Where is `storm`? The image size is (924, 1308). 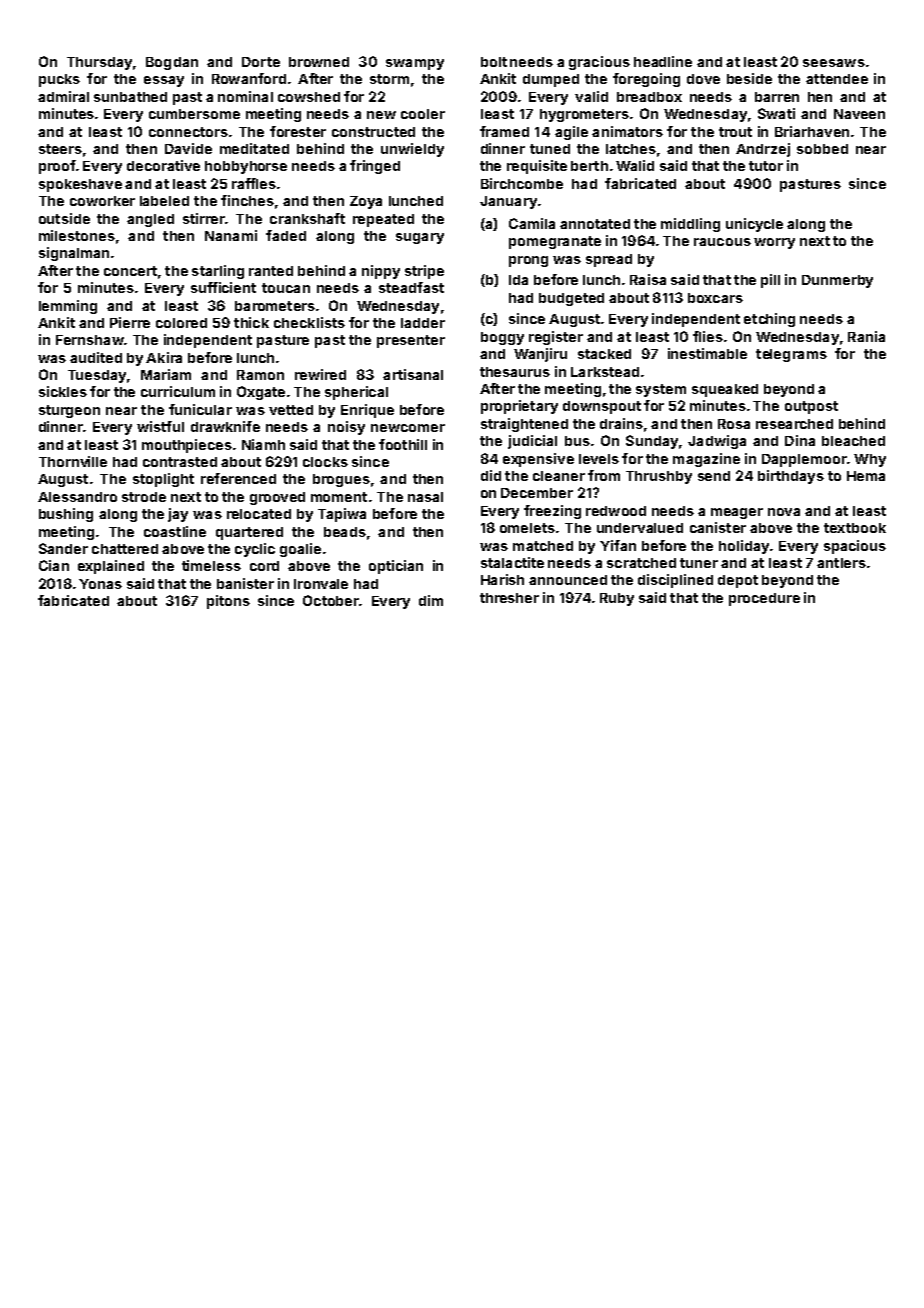 storm is located at coordinates (389, 79).
